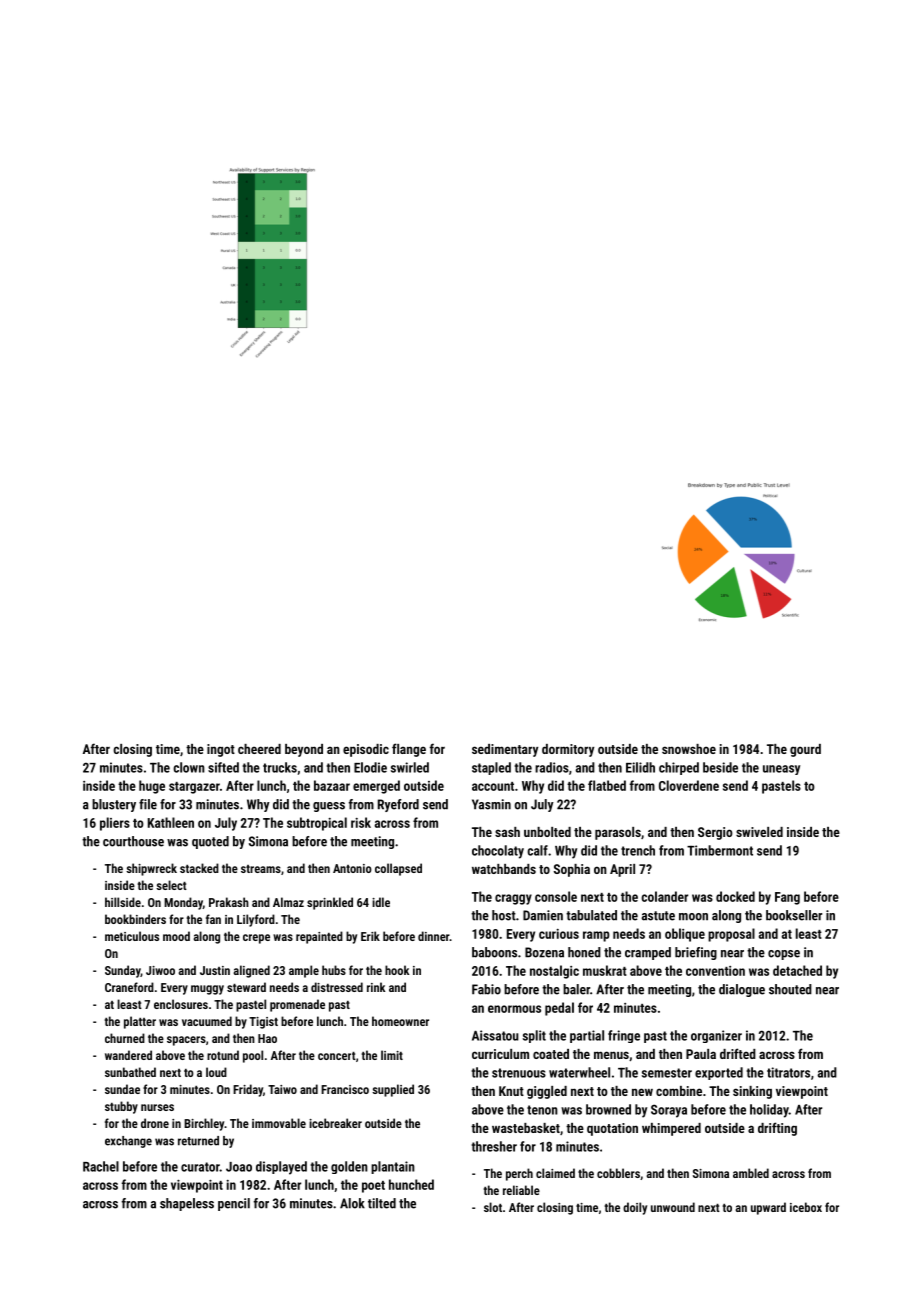 The width and height of the screenshot is (924, 1308). I want to click on stacked, so click(199, 868).
